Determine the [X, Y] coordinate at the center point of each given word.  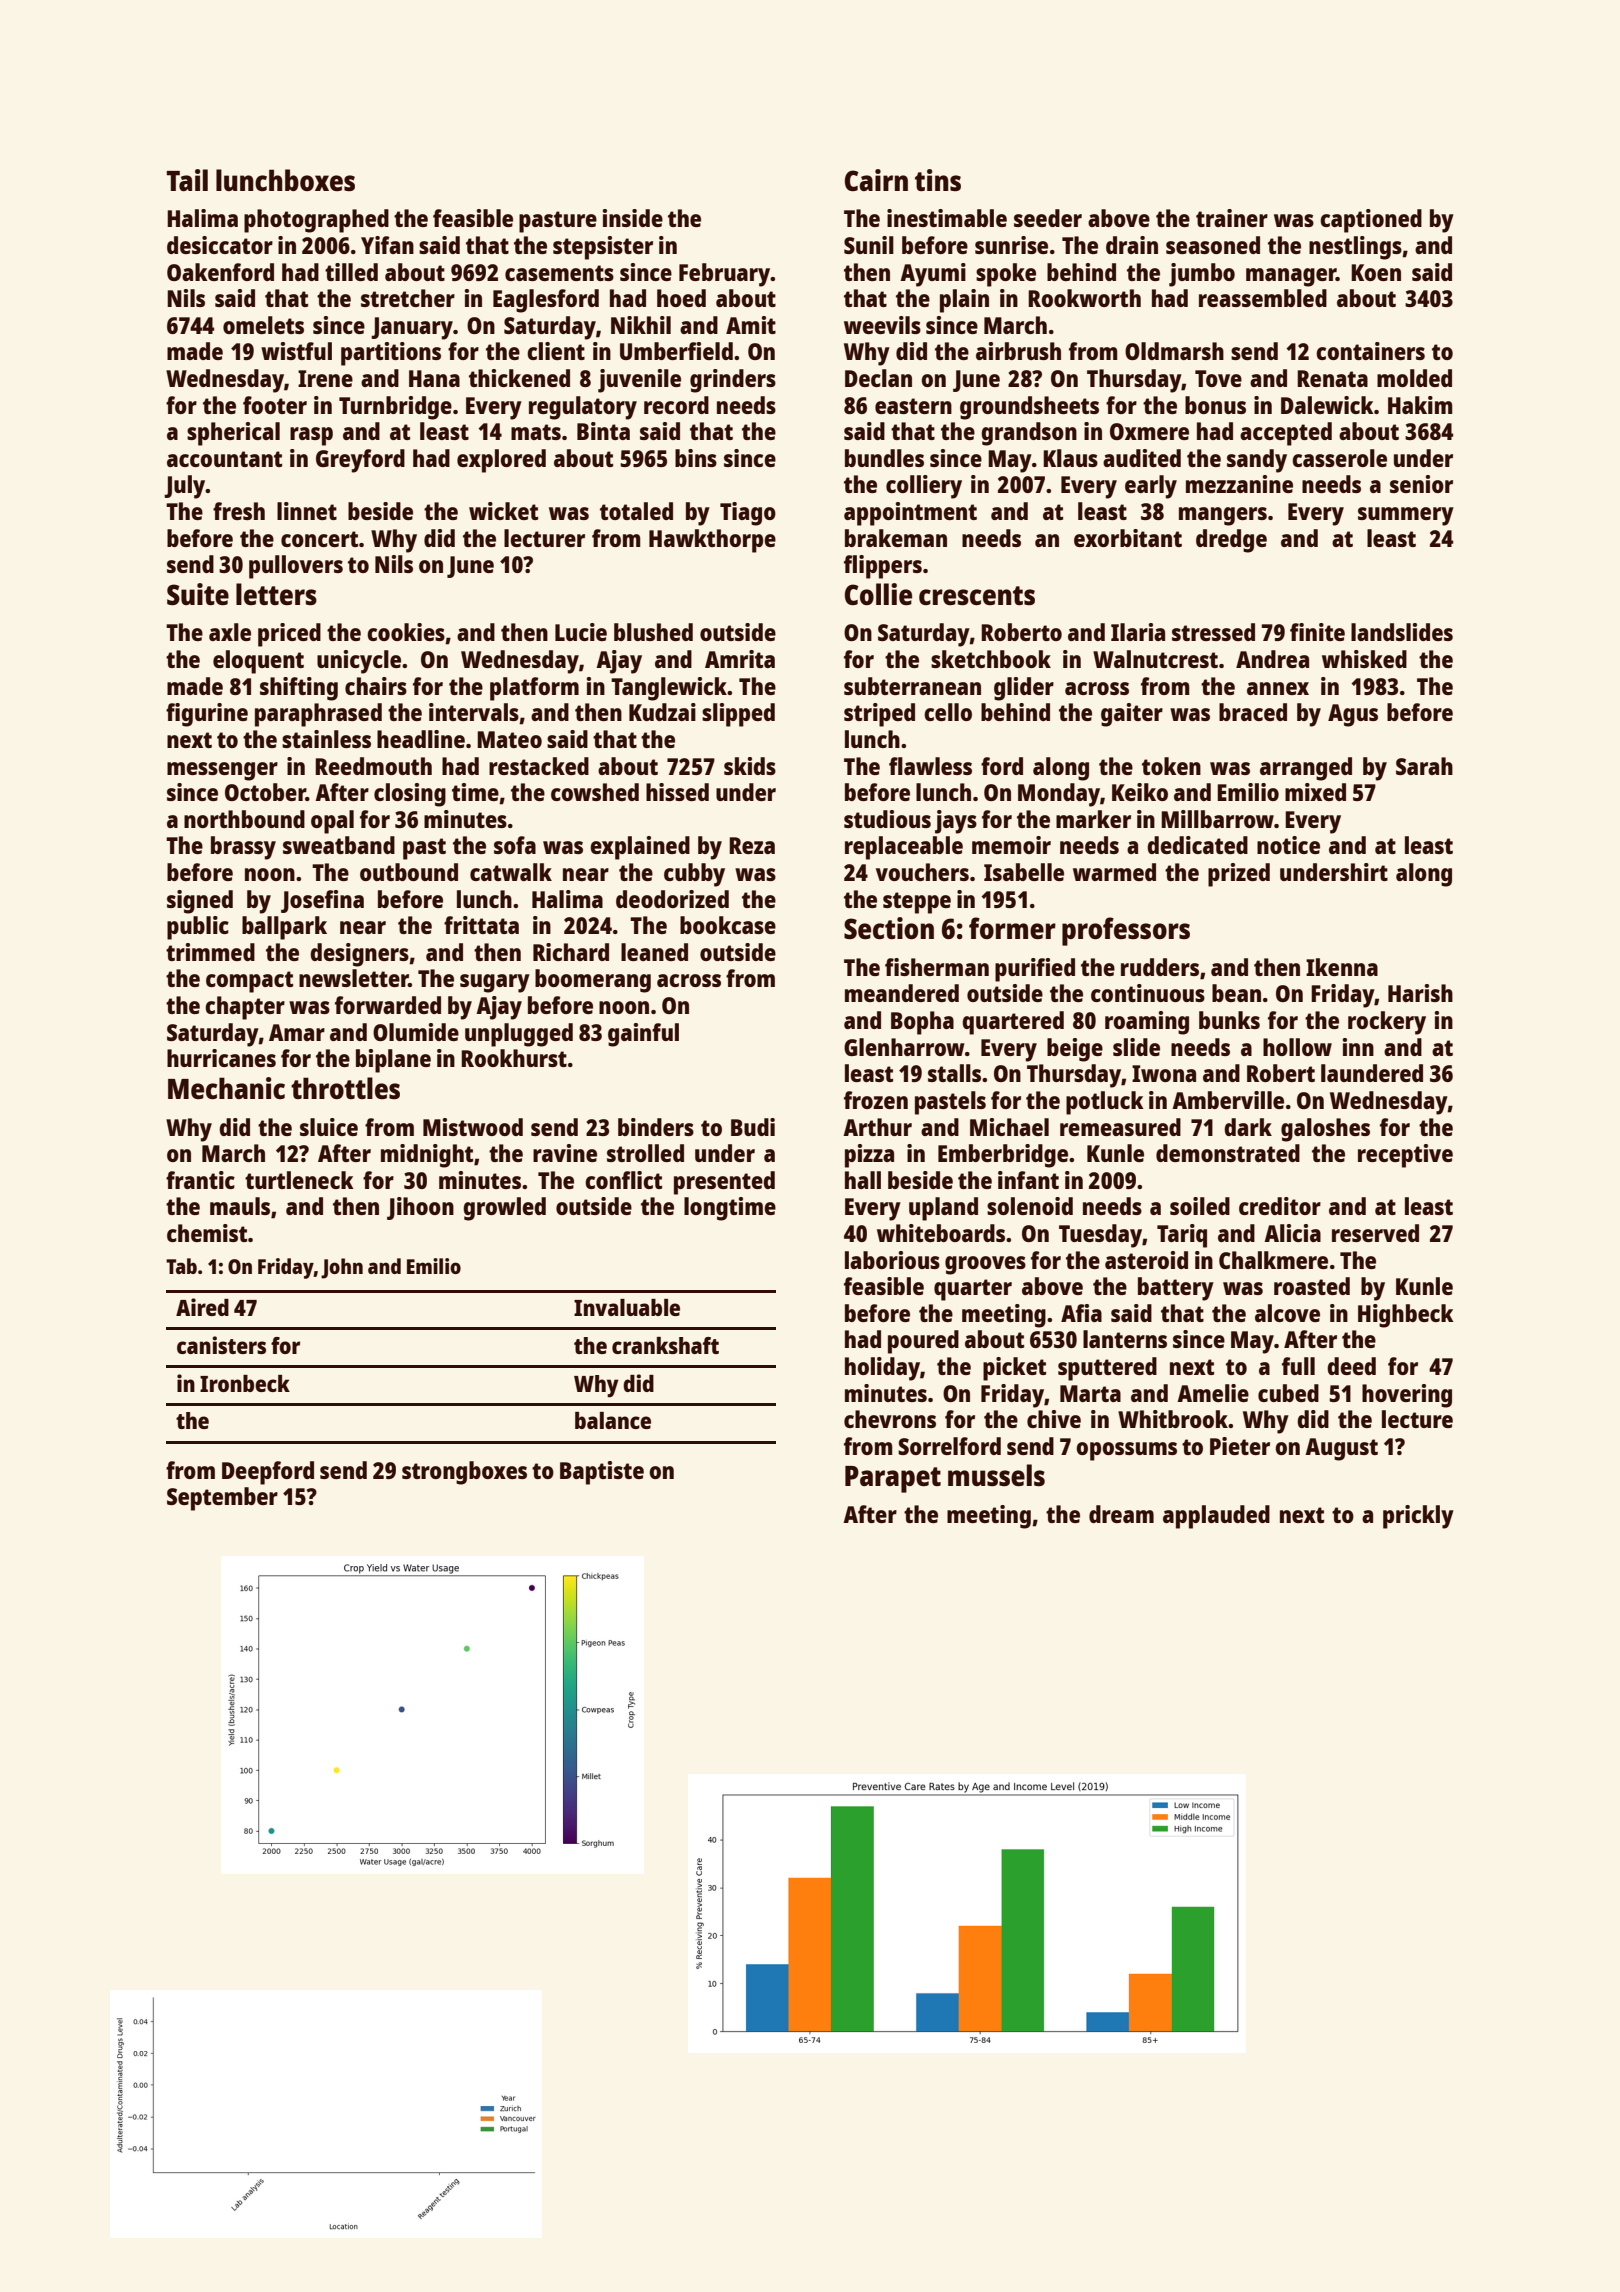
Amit [751, 325]
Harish [1420, 993]
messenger [222, 771]
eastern [913, 406]
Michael [1009, 1127]
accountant [224, 459]
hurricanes [221, 1058]
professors [1126, 931]
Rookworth [1084, 298]
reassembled [1263, 298]
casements [559, 273]
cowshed [595, 792]
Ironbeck [245, 1383]
